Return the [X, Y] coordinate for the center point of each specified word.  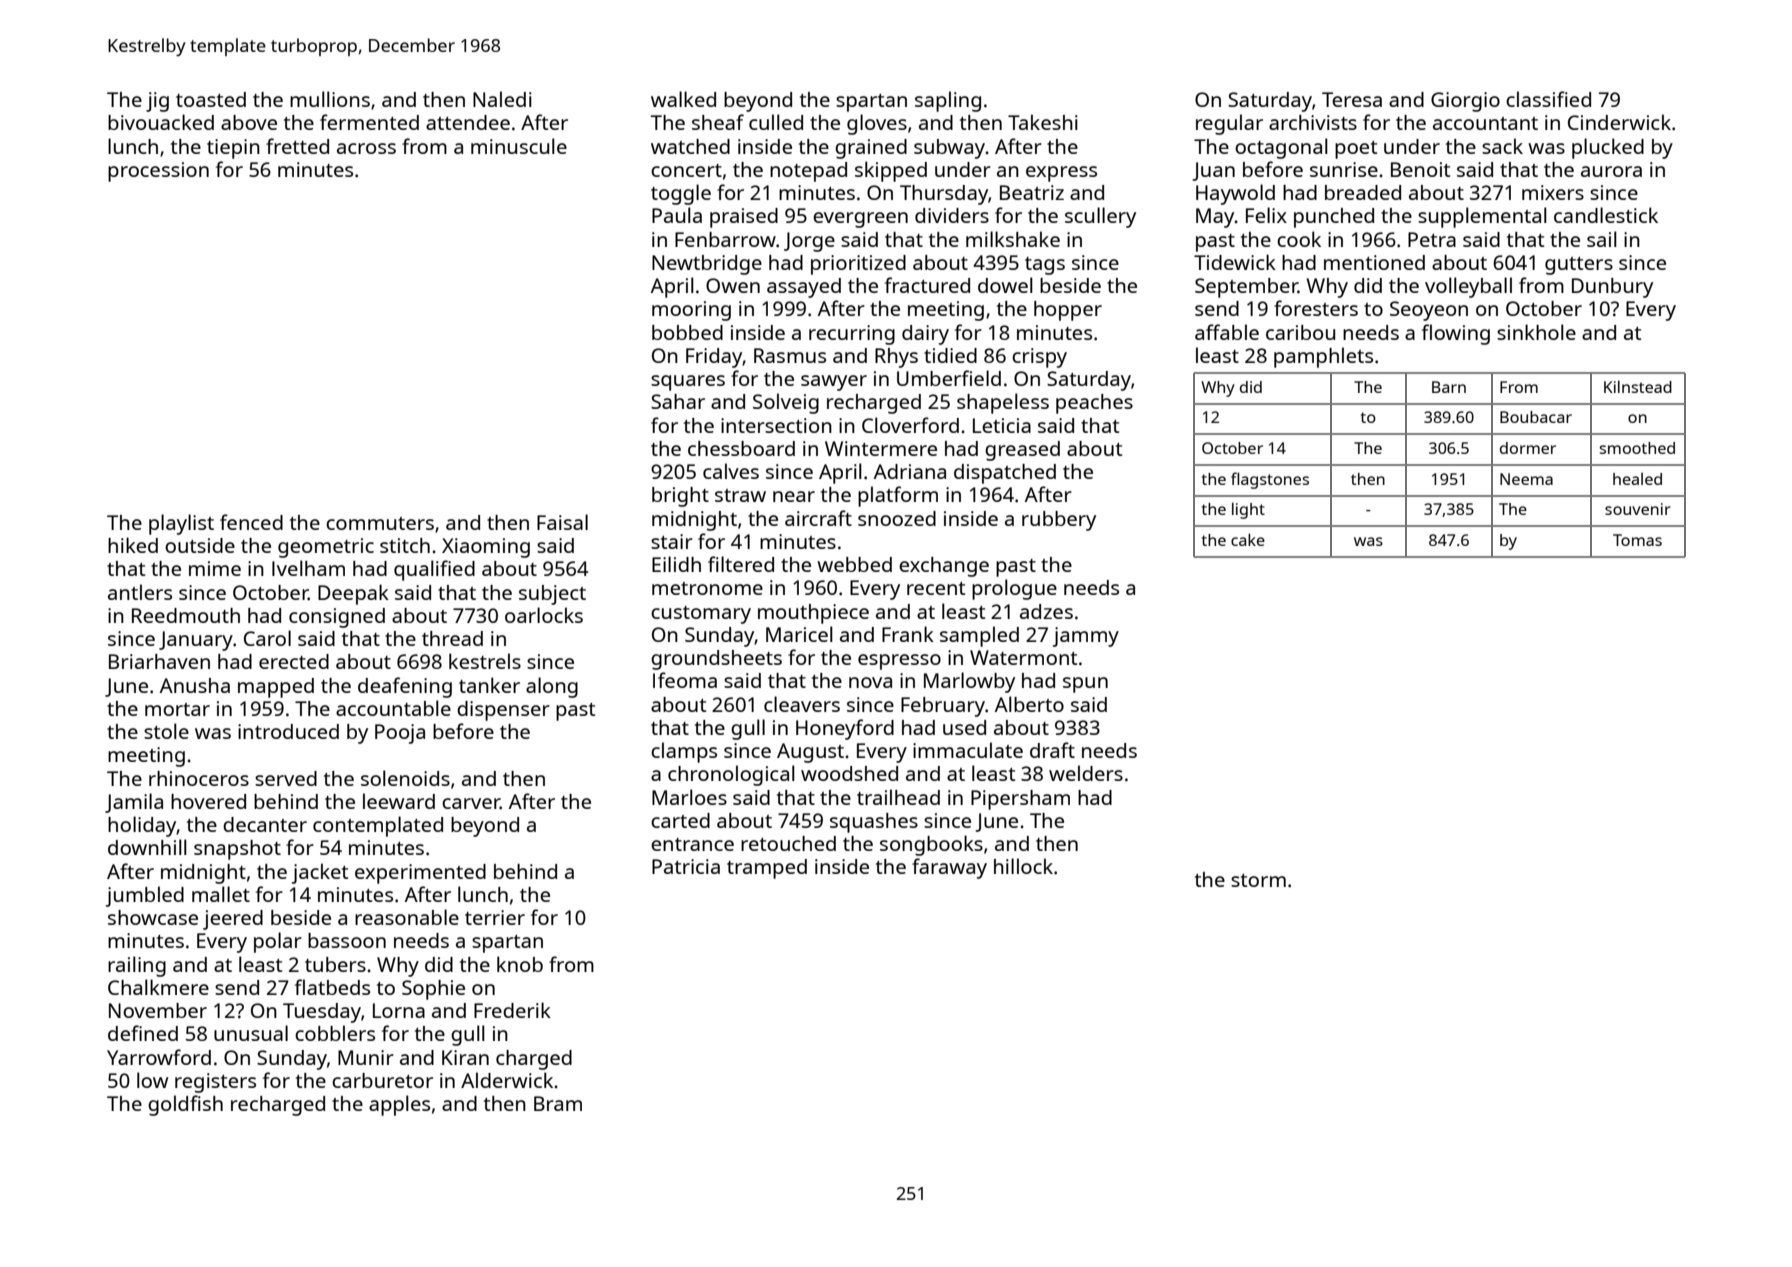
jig [157, 102]
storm [1258, 880]
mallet [221, 894]
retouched [788, 843]
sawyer [834, 383]
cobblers [335, 1033]
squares [688, 383]
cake [1248, 539]
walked [683, 99]
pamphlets [1323, 357]
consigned [337, 618]
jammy [1086, 637]
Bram [558, 1103]
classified [1548, 99]
